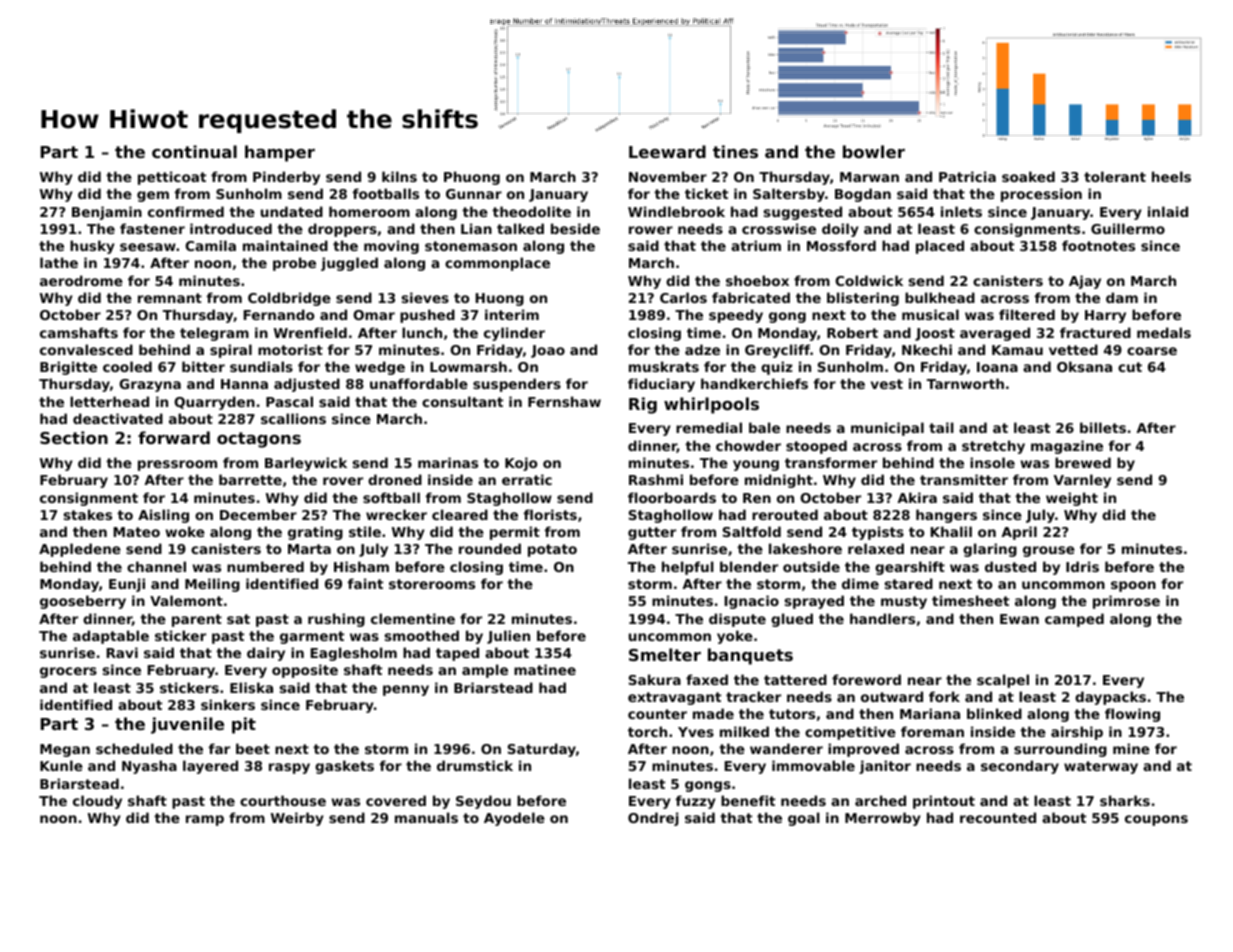 The height and width of the screenshot is (952, 1233). Describe the element at coordinates (1019, 619) in the screenshot. I see `Ewan` at that location.
